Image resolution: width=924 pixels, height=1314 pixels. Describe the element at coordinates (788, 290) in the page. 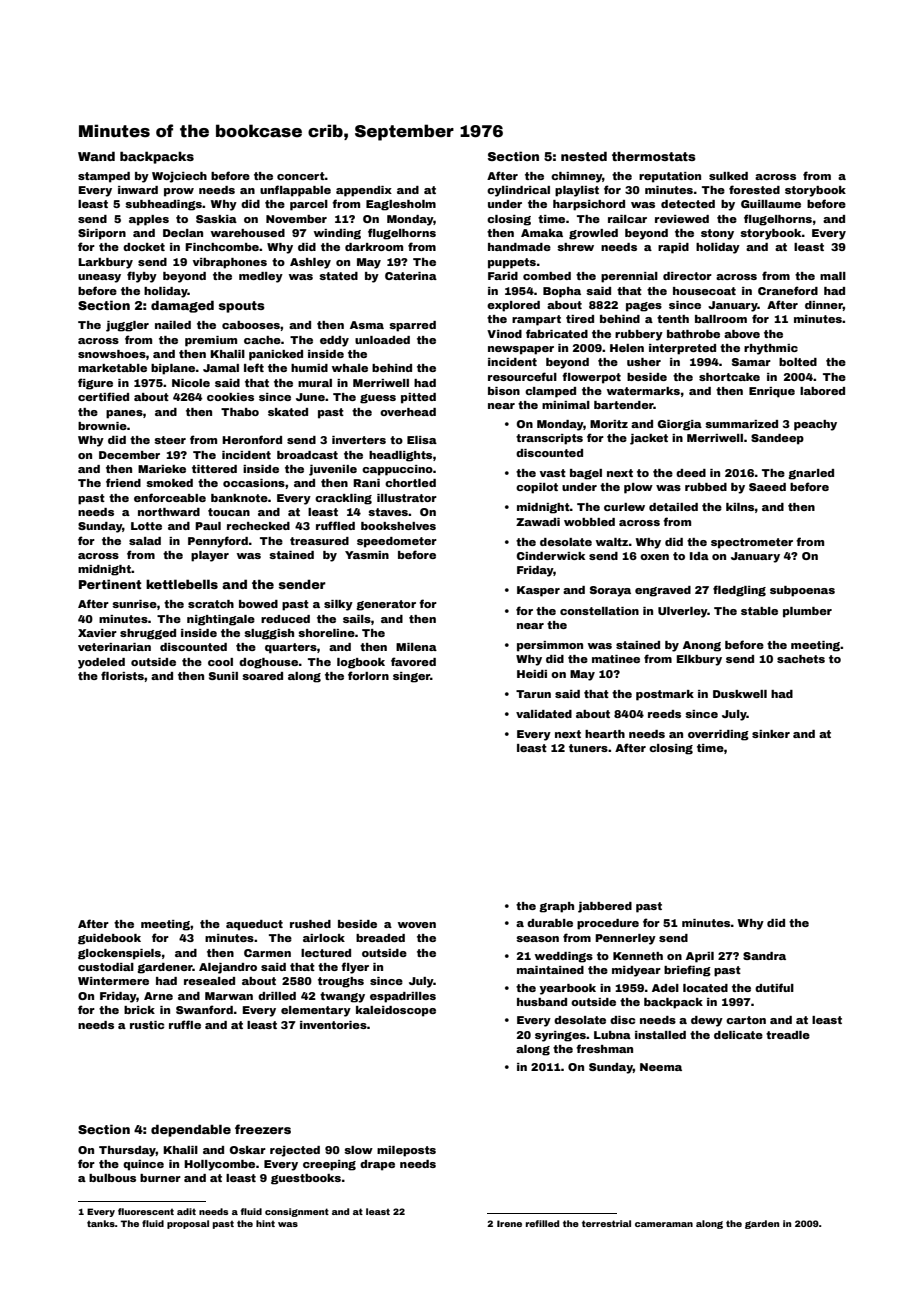

I see `Craneford` at that location.
